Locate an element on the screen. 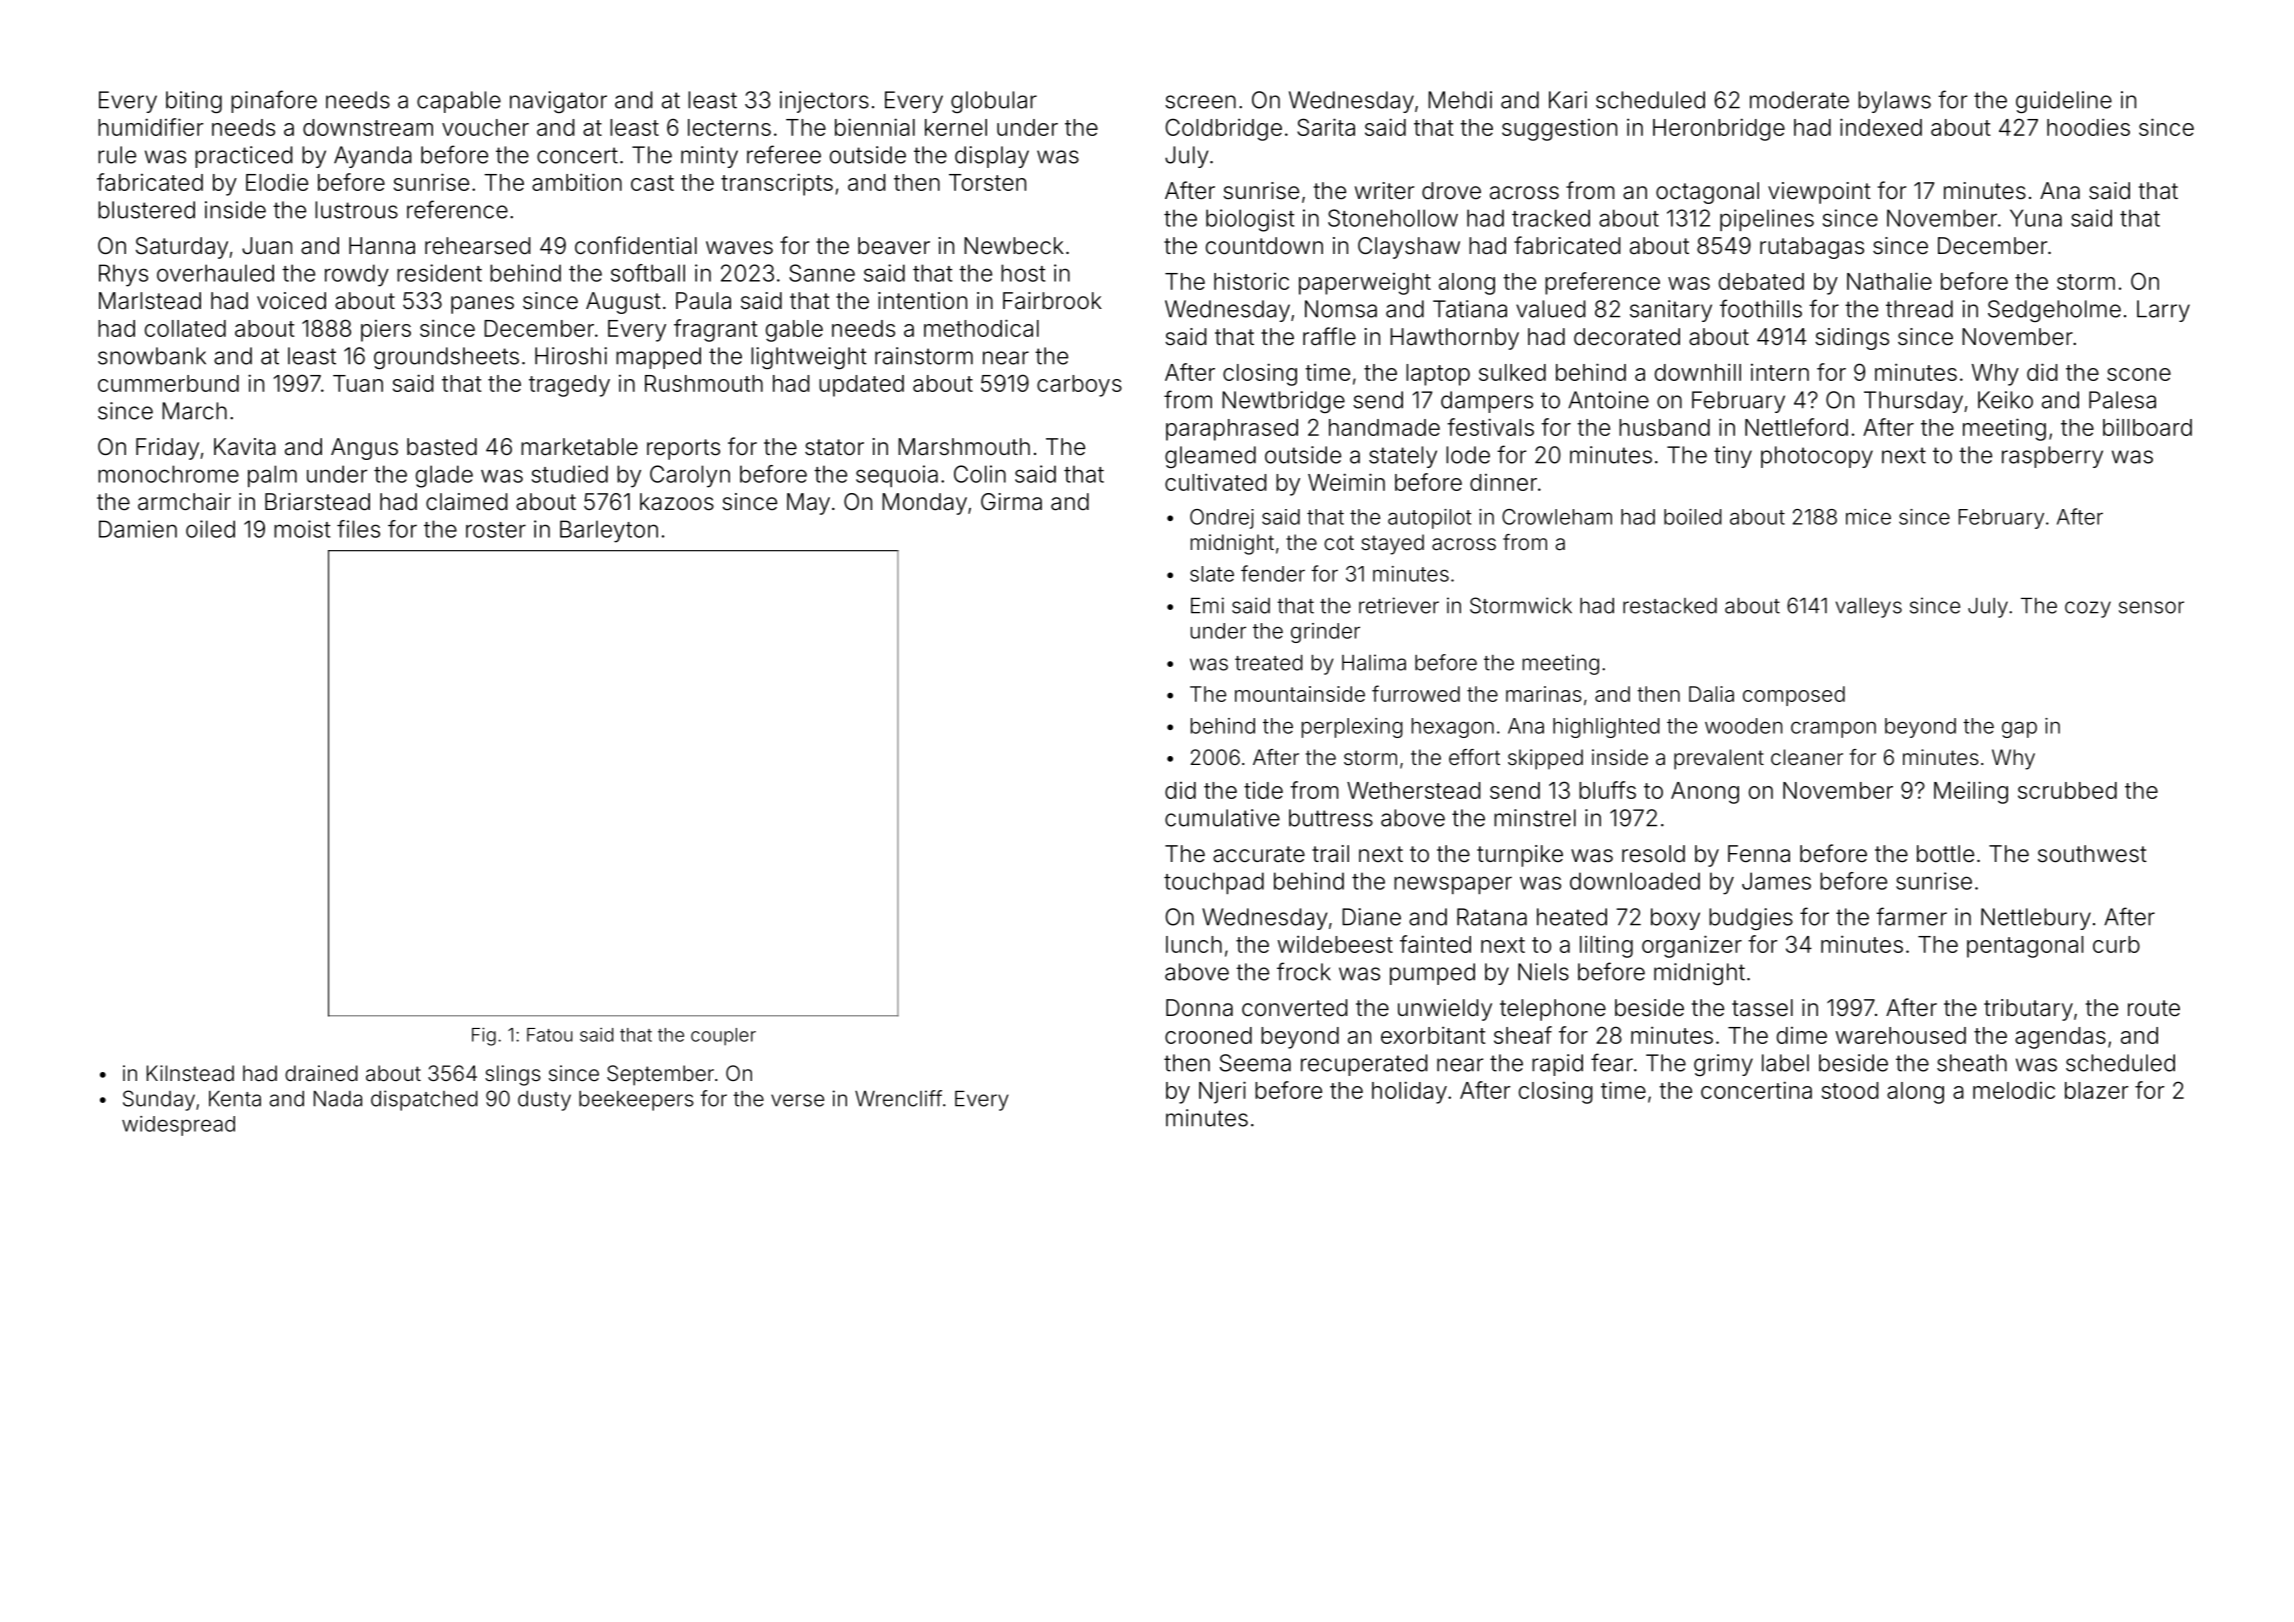 Image resolution: width=2294 pixels, height=1622 pixels. injectors is located at coordinates (824, 102).
